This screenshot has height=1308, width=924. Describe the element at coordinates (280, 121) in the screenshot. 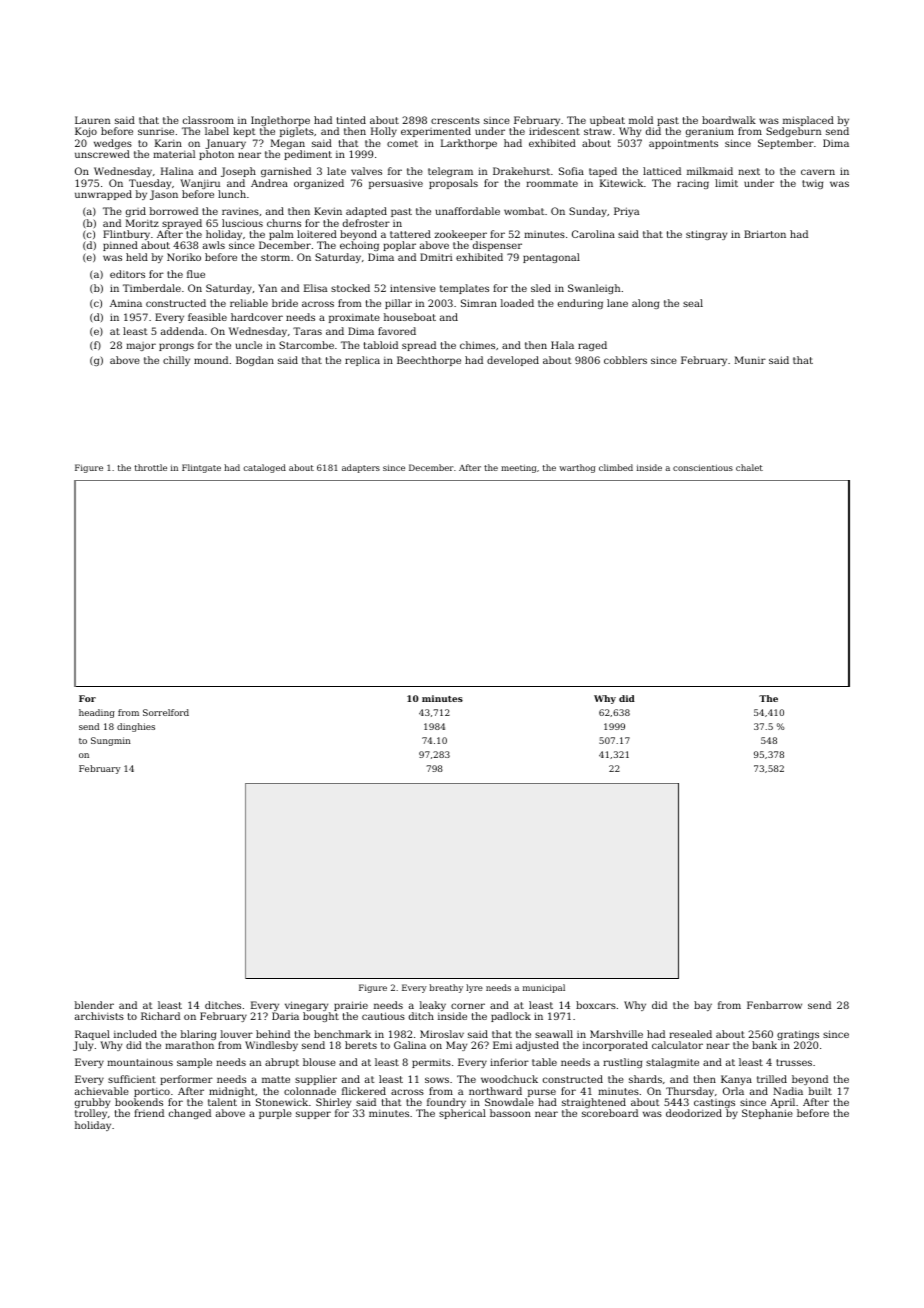

I see `Inglethorpe` at that location.
